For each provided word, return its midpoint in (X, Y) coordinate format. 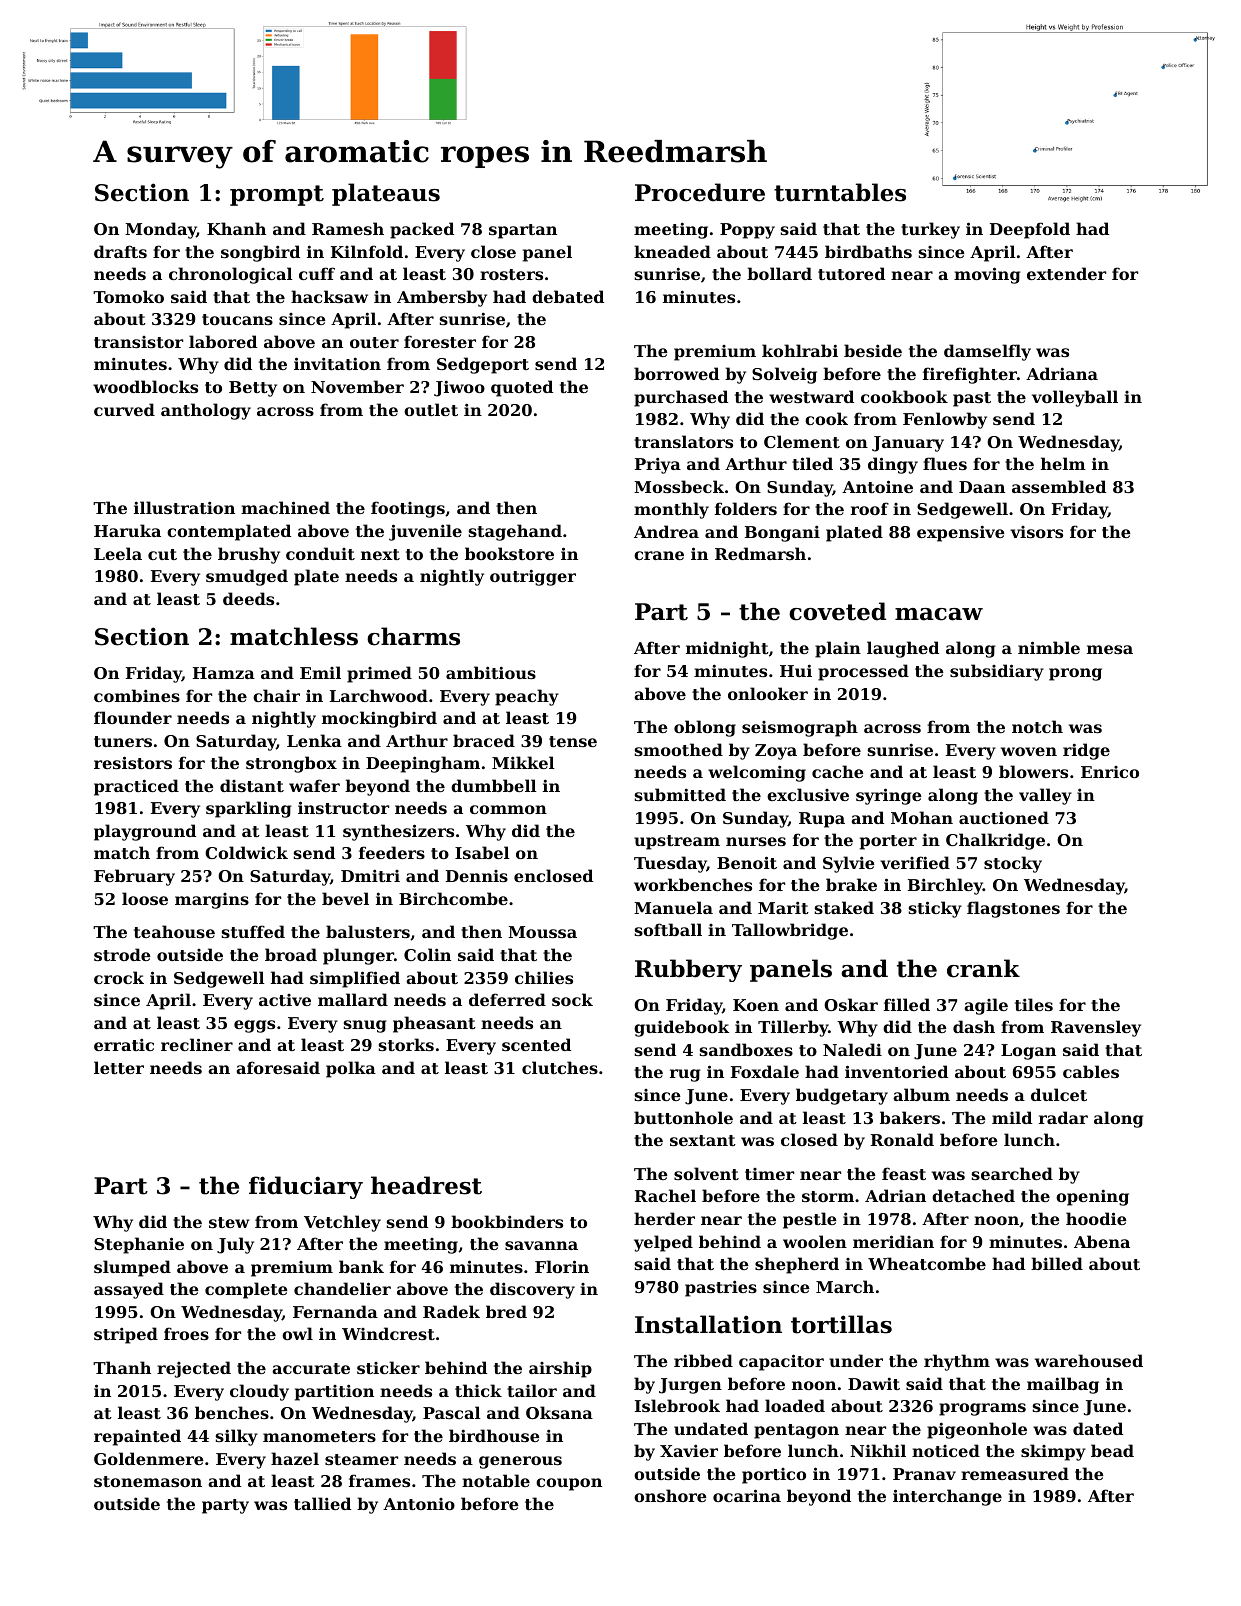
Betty (253, 389)
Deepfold (1030, 230)
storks (406, 1044)
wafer (314, 785)
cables (1091, 1071)
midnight (727, 649)
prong (1075, 674)
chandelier (342, 1288)
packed (422, 230)
